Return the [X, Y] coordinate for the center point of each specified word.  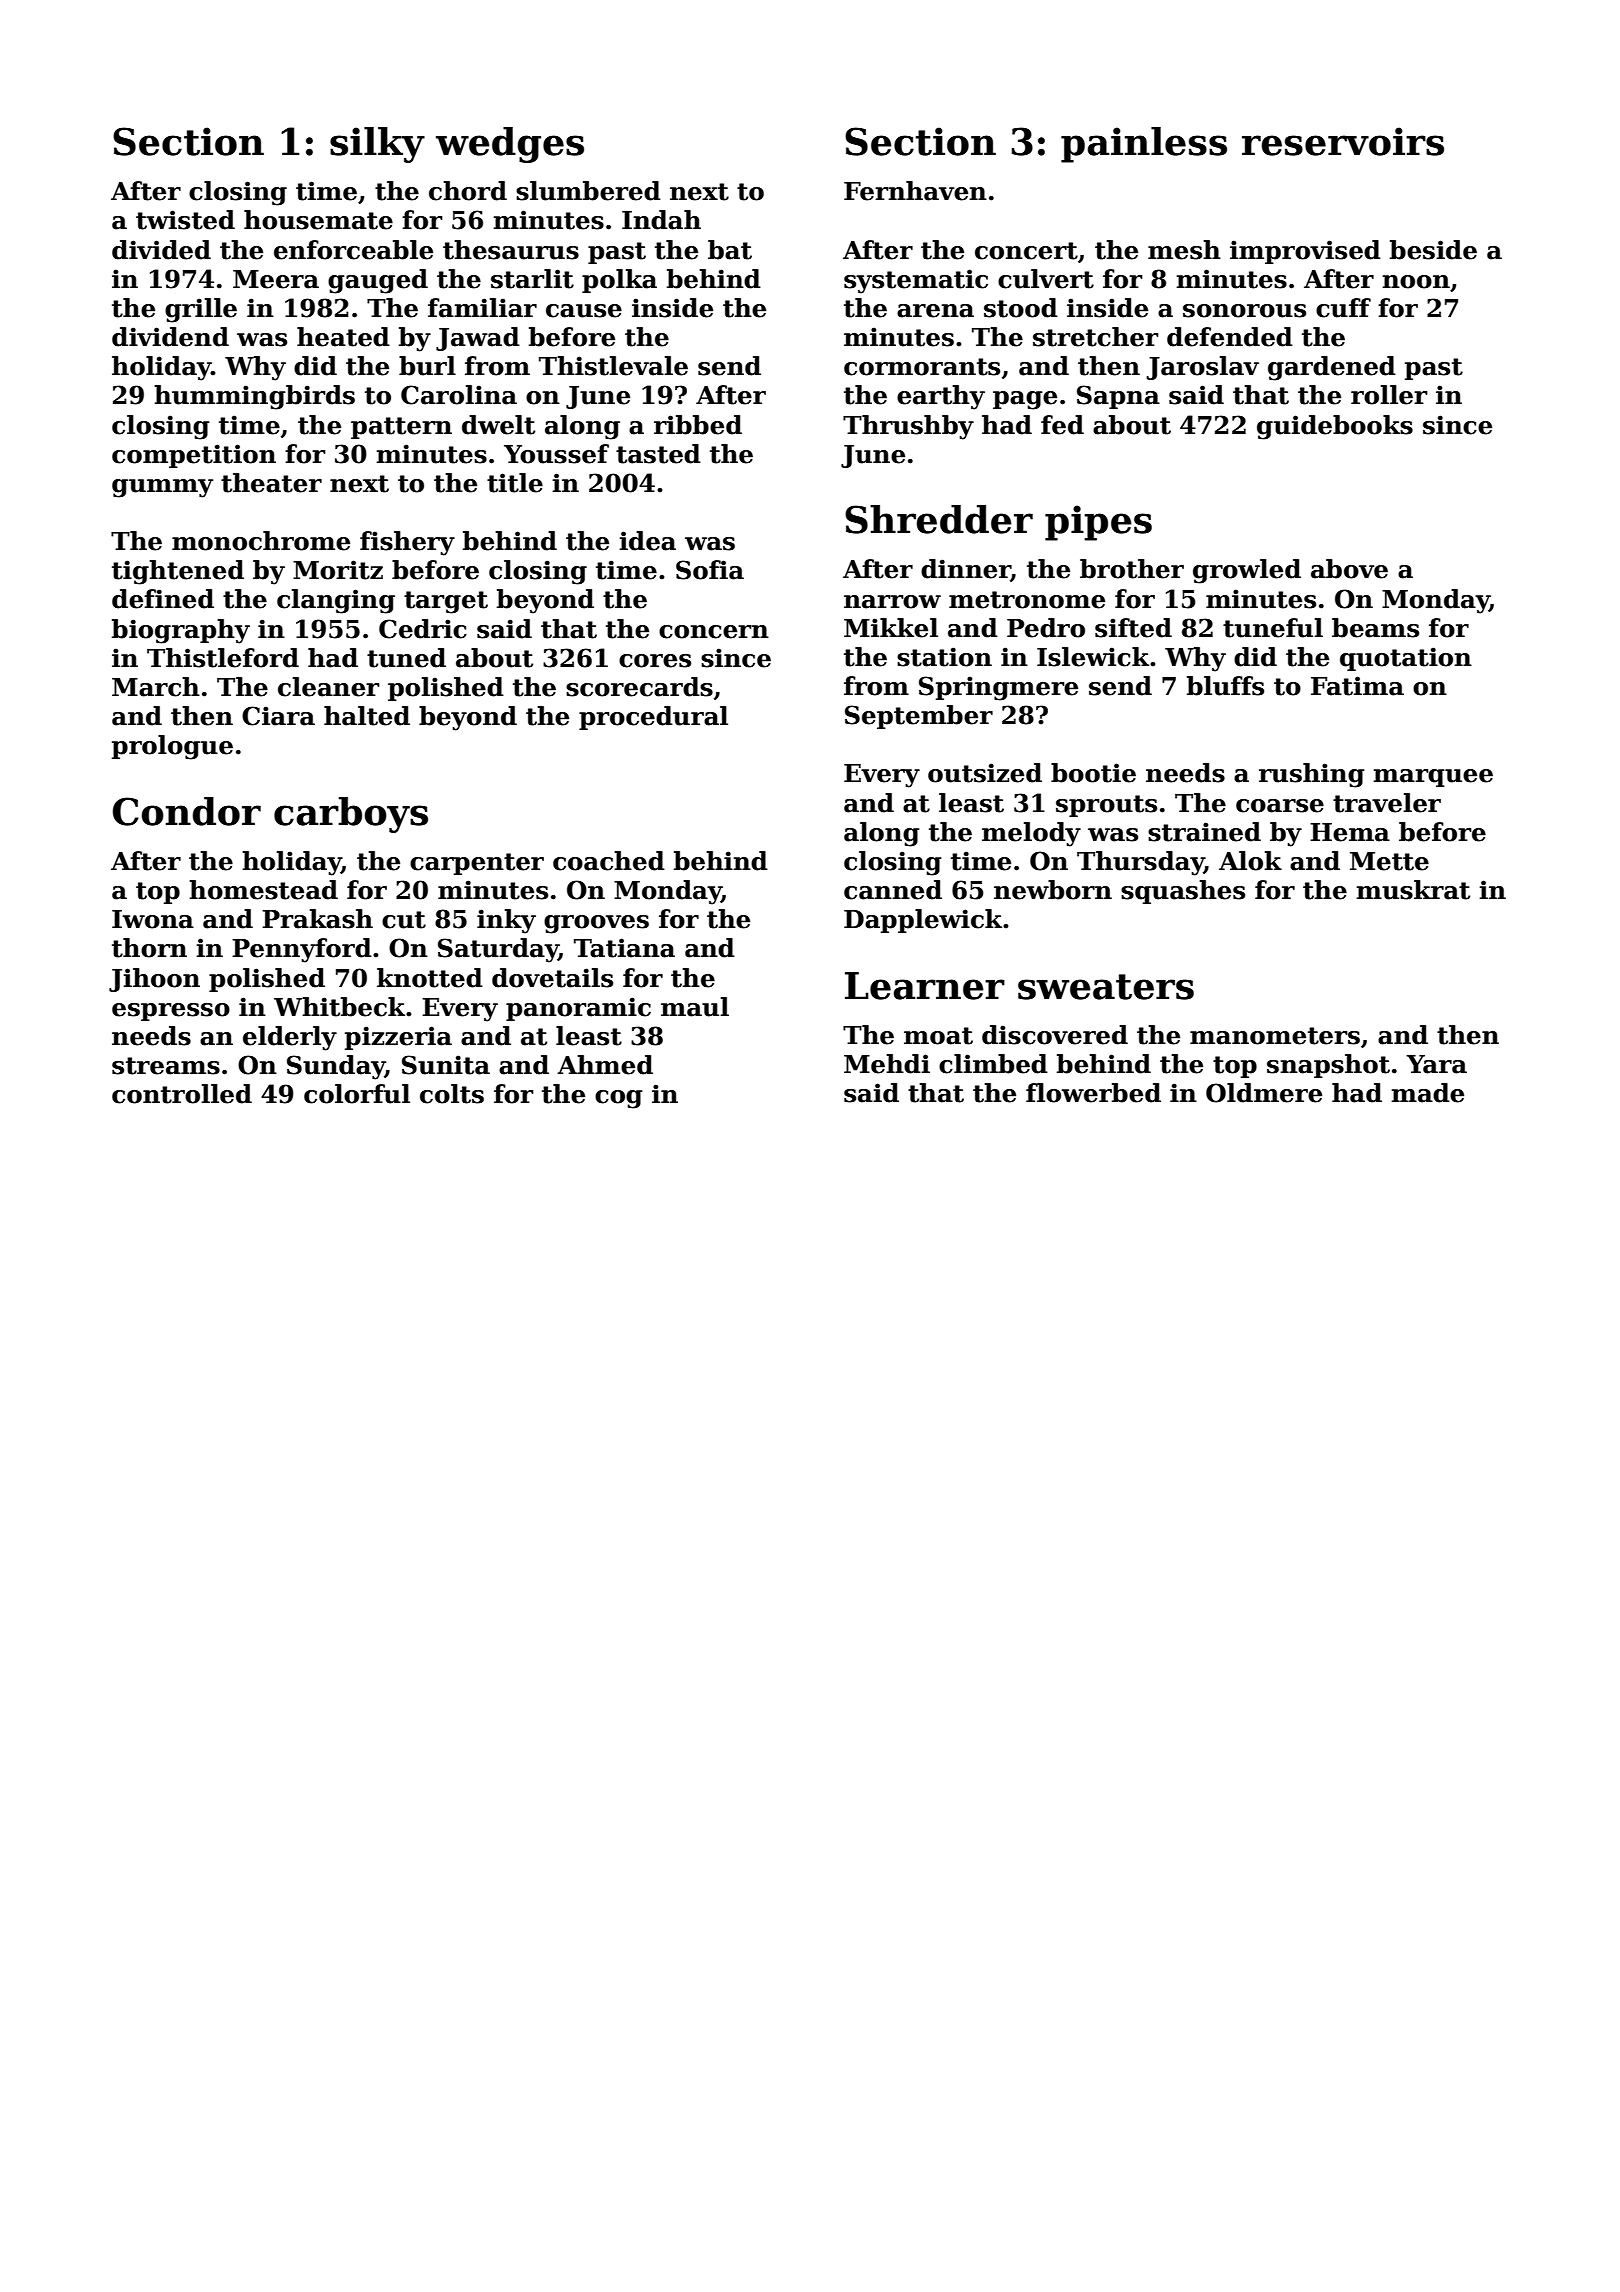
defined [163, 599]
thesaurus [511, 250]
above [1349, 569]
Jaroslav [1203, 368]
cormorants [922, 367]
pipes [1098, 523]
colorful [357, 1094]
